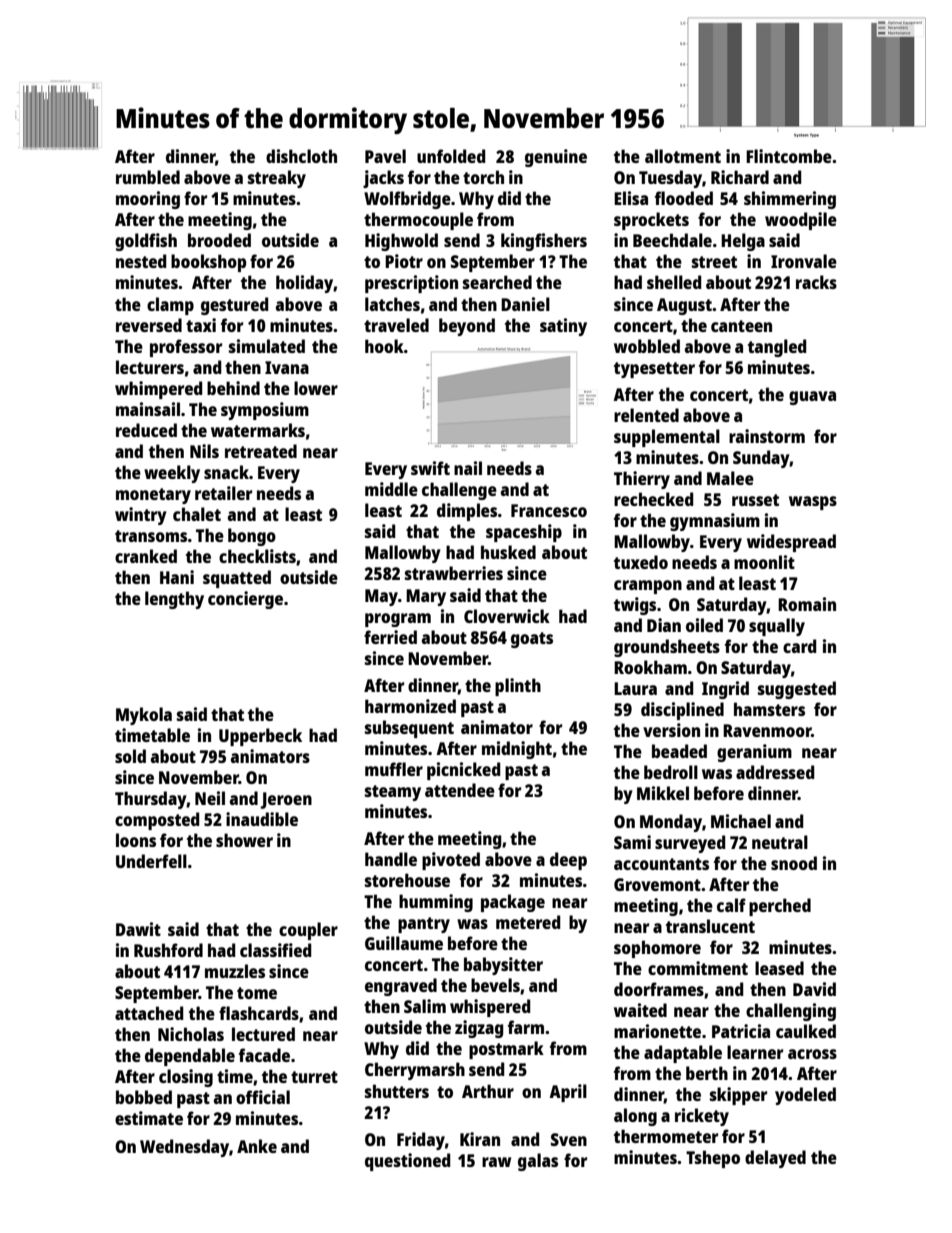 This screenshot has width=952, height=1233. I want to click on Pavel, so click(385, 156).
